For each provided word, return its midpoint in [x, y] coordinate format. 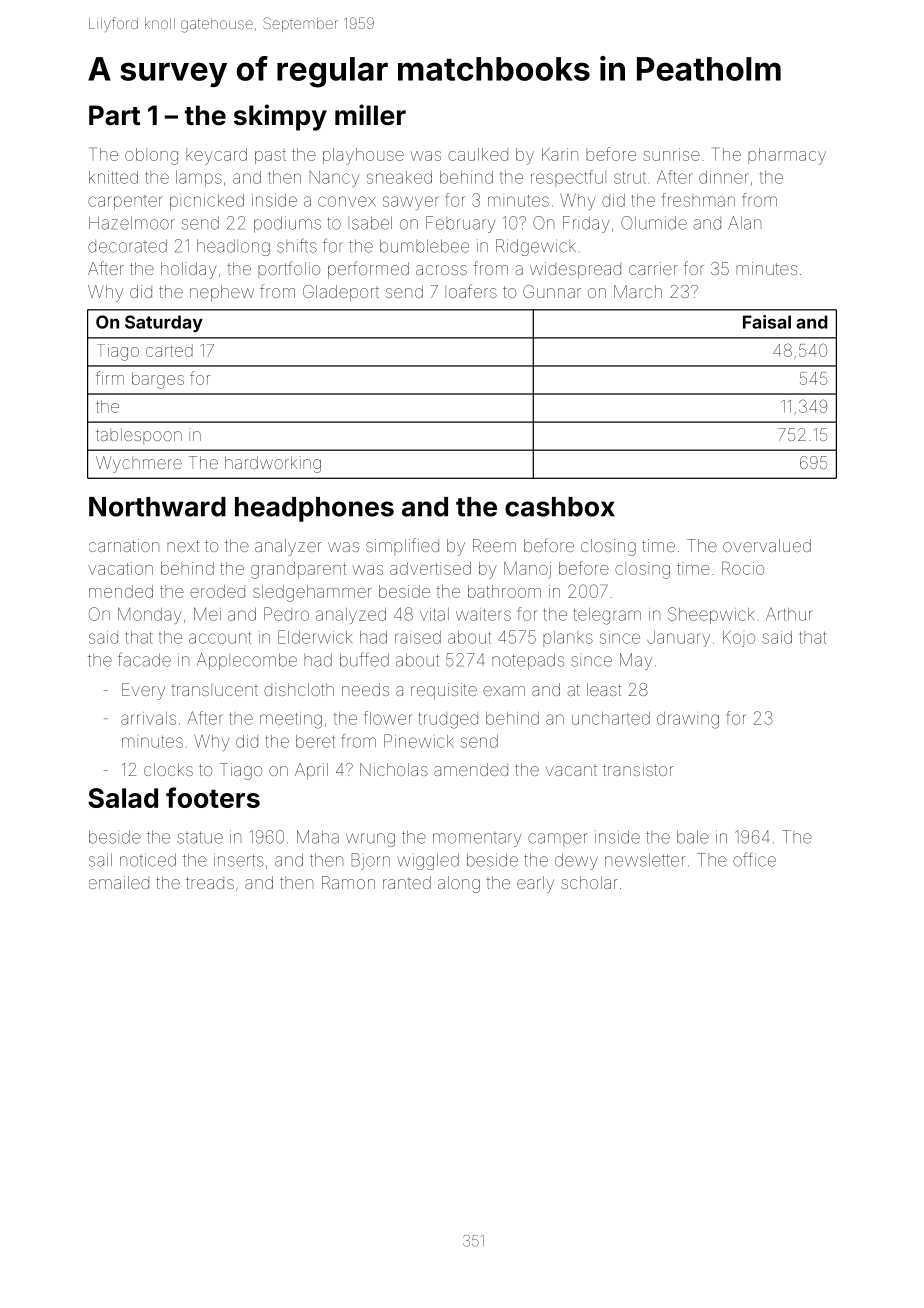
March [638, 291]
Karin [560, 154]
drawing [688, 720]
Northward [157, 507]
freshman [698, 200]
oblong [151, 156]
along [459, 884]
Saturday [164, 323]
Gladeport [341, 293]
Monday [150, 615]
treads [210, 882]
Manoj [527, 570]
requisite [444, 691]
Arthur [789, 614]
